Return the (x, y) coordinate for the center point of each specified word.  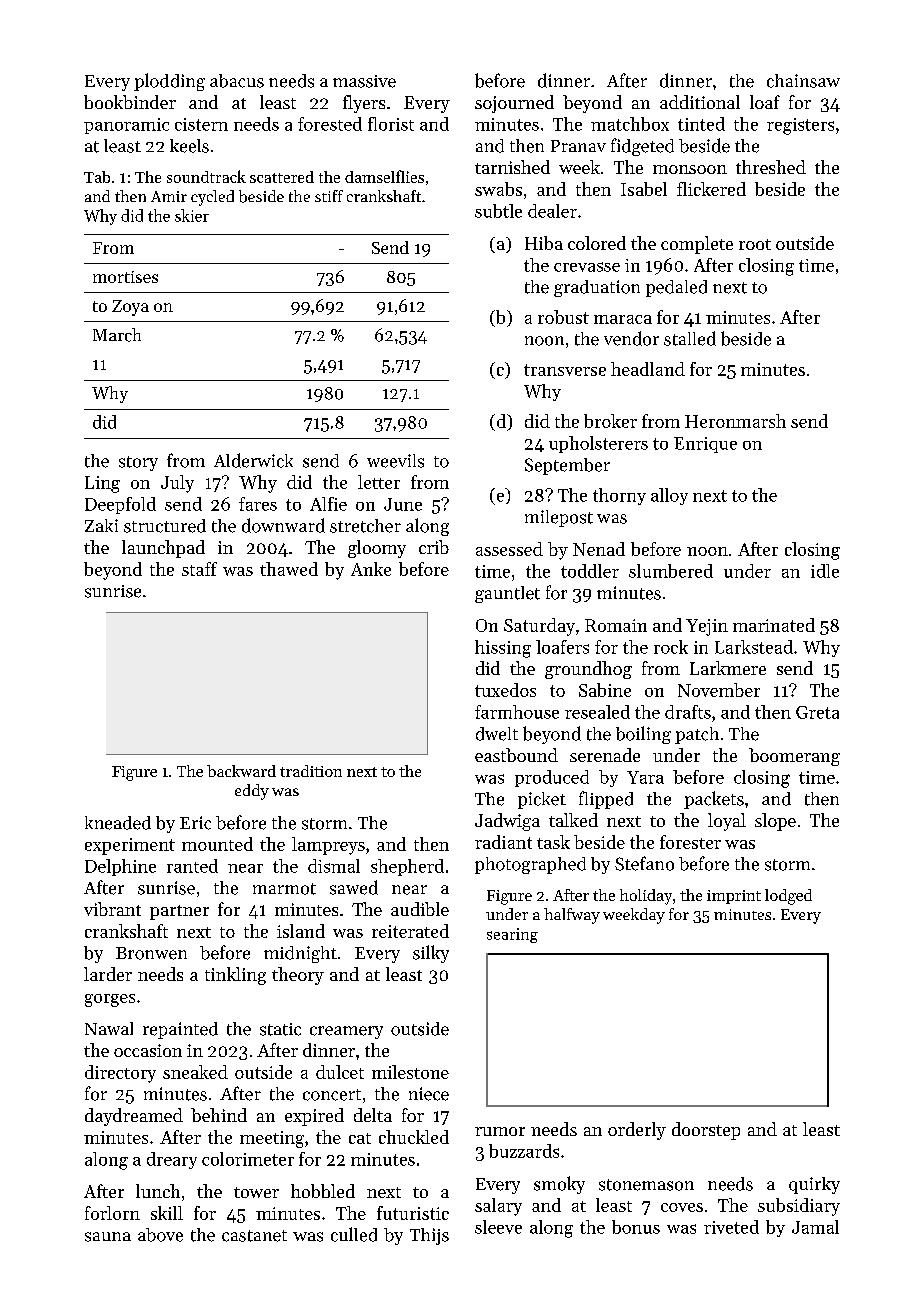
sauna (108, 1237)
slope (775, 822)
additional (700, 102)
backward (241, 771)
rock (671, 647)
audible (420, 909)
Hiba (544, 243)
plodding (169, 82)
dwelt (497, 734)
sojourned (514, 104)
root (755, 244)
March (117, 335)
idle (825, 571)
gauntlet (507, 594)
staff (199, 569)
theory (298, 976)
